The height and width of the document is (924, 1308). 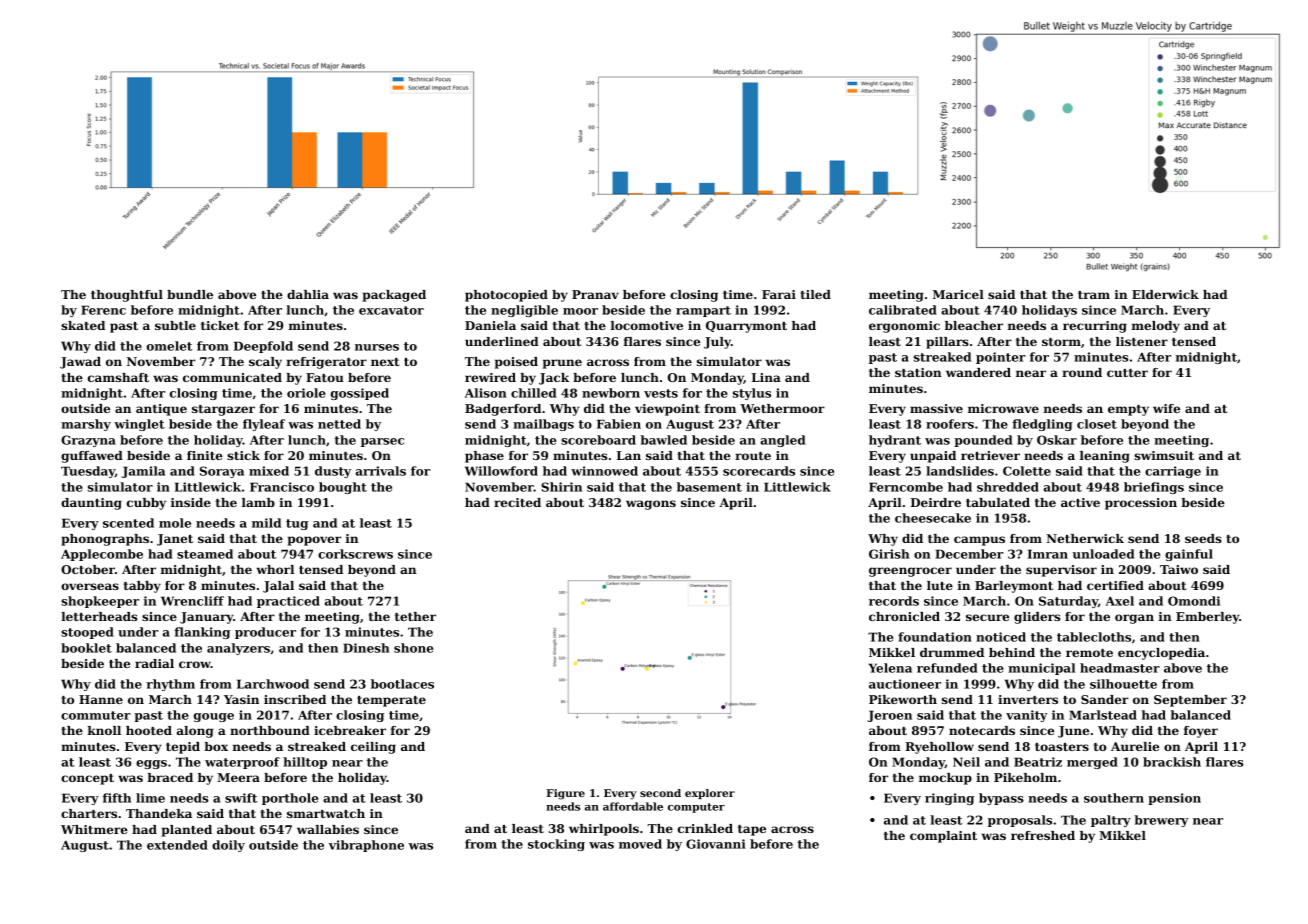 I want to click on bootlaces, so click(x=402, y=684).
